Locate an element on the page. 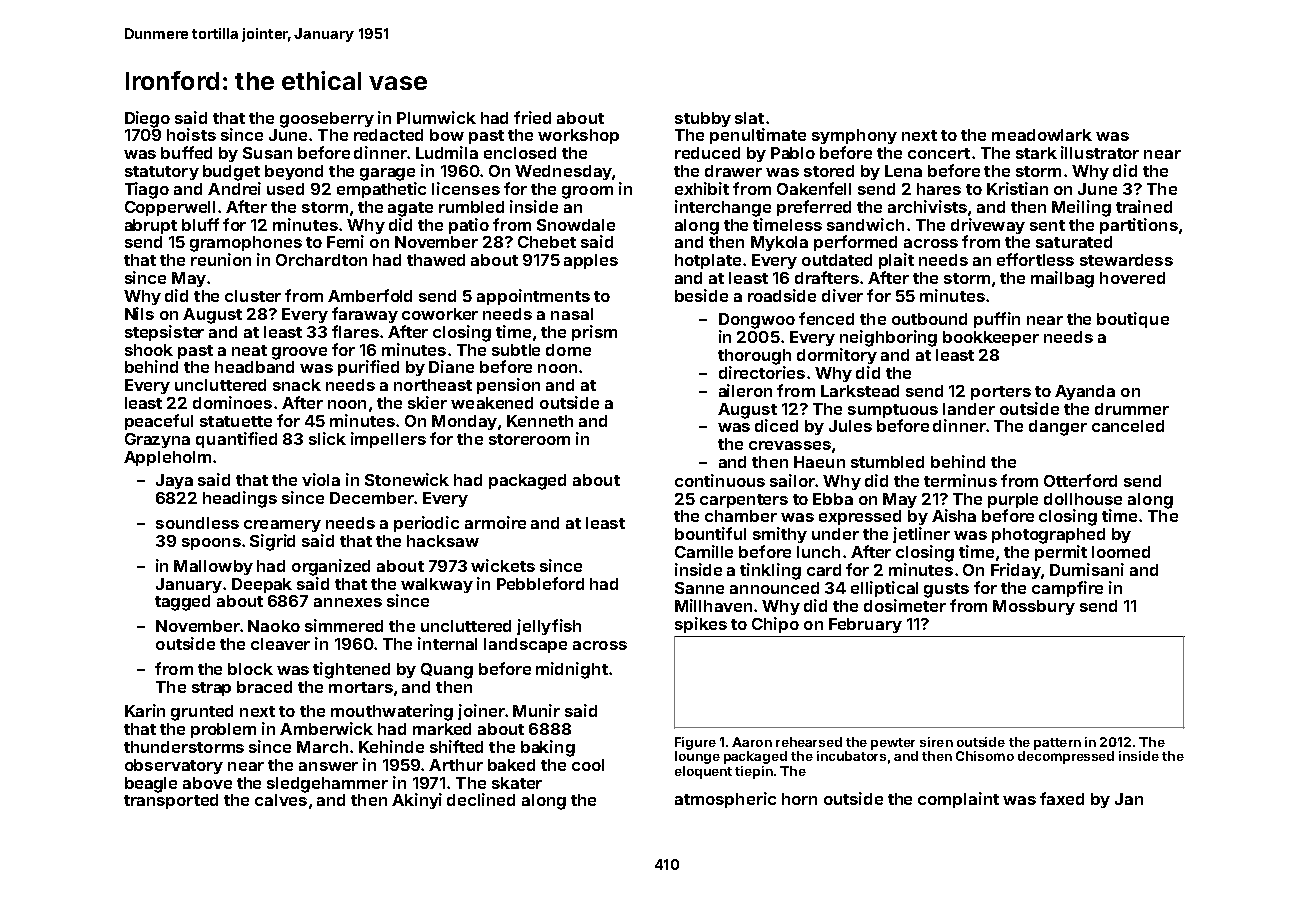 The height and width of the image is (924, 1308). stubby is located at coordinates (703, 119).
